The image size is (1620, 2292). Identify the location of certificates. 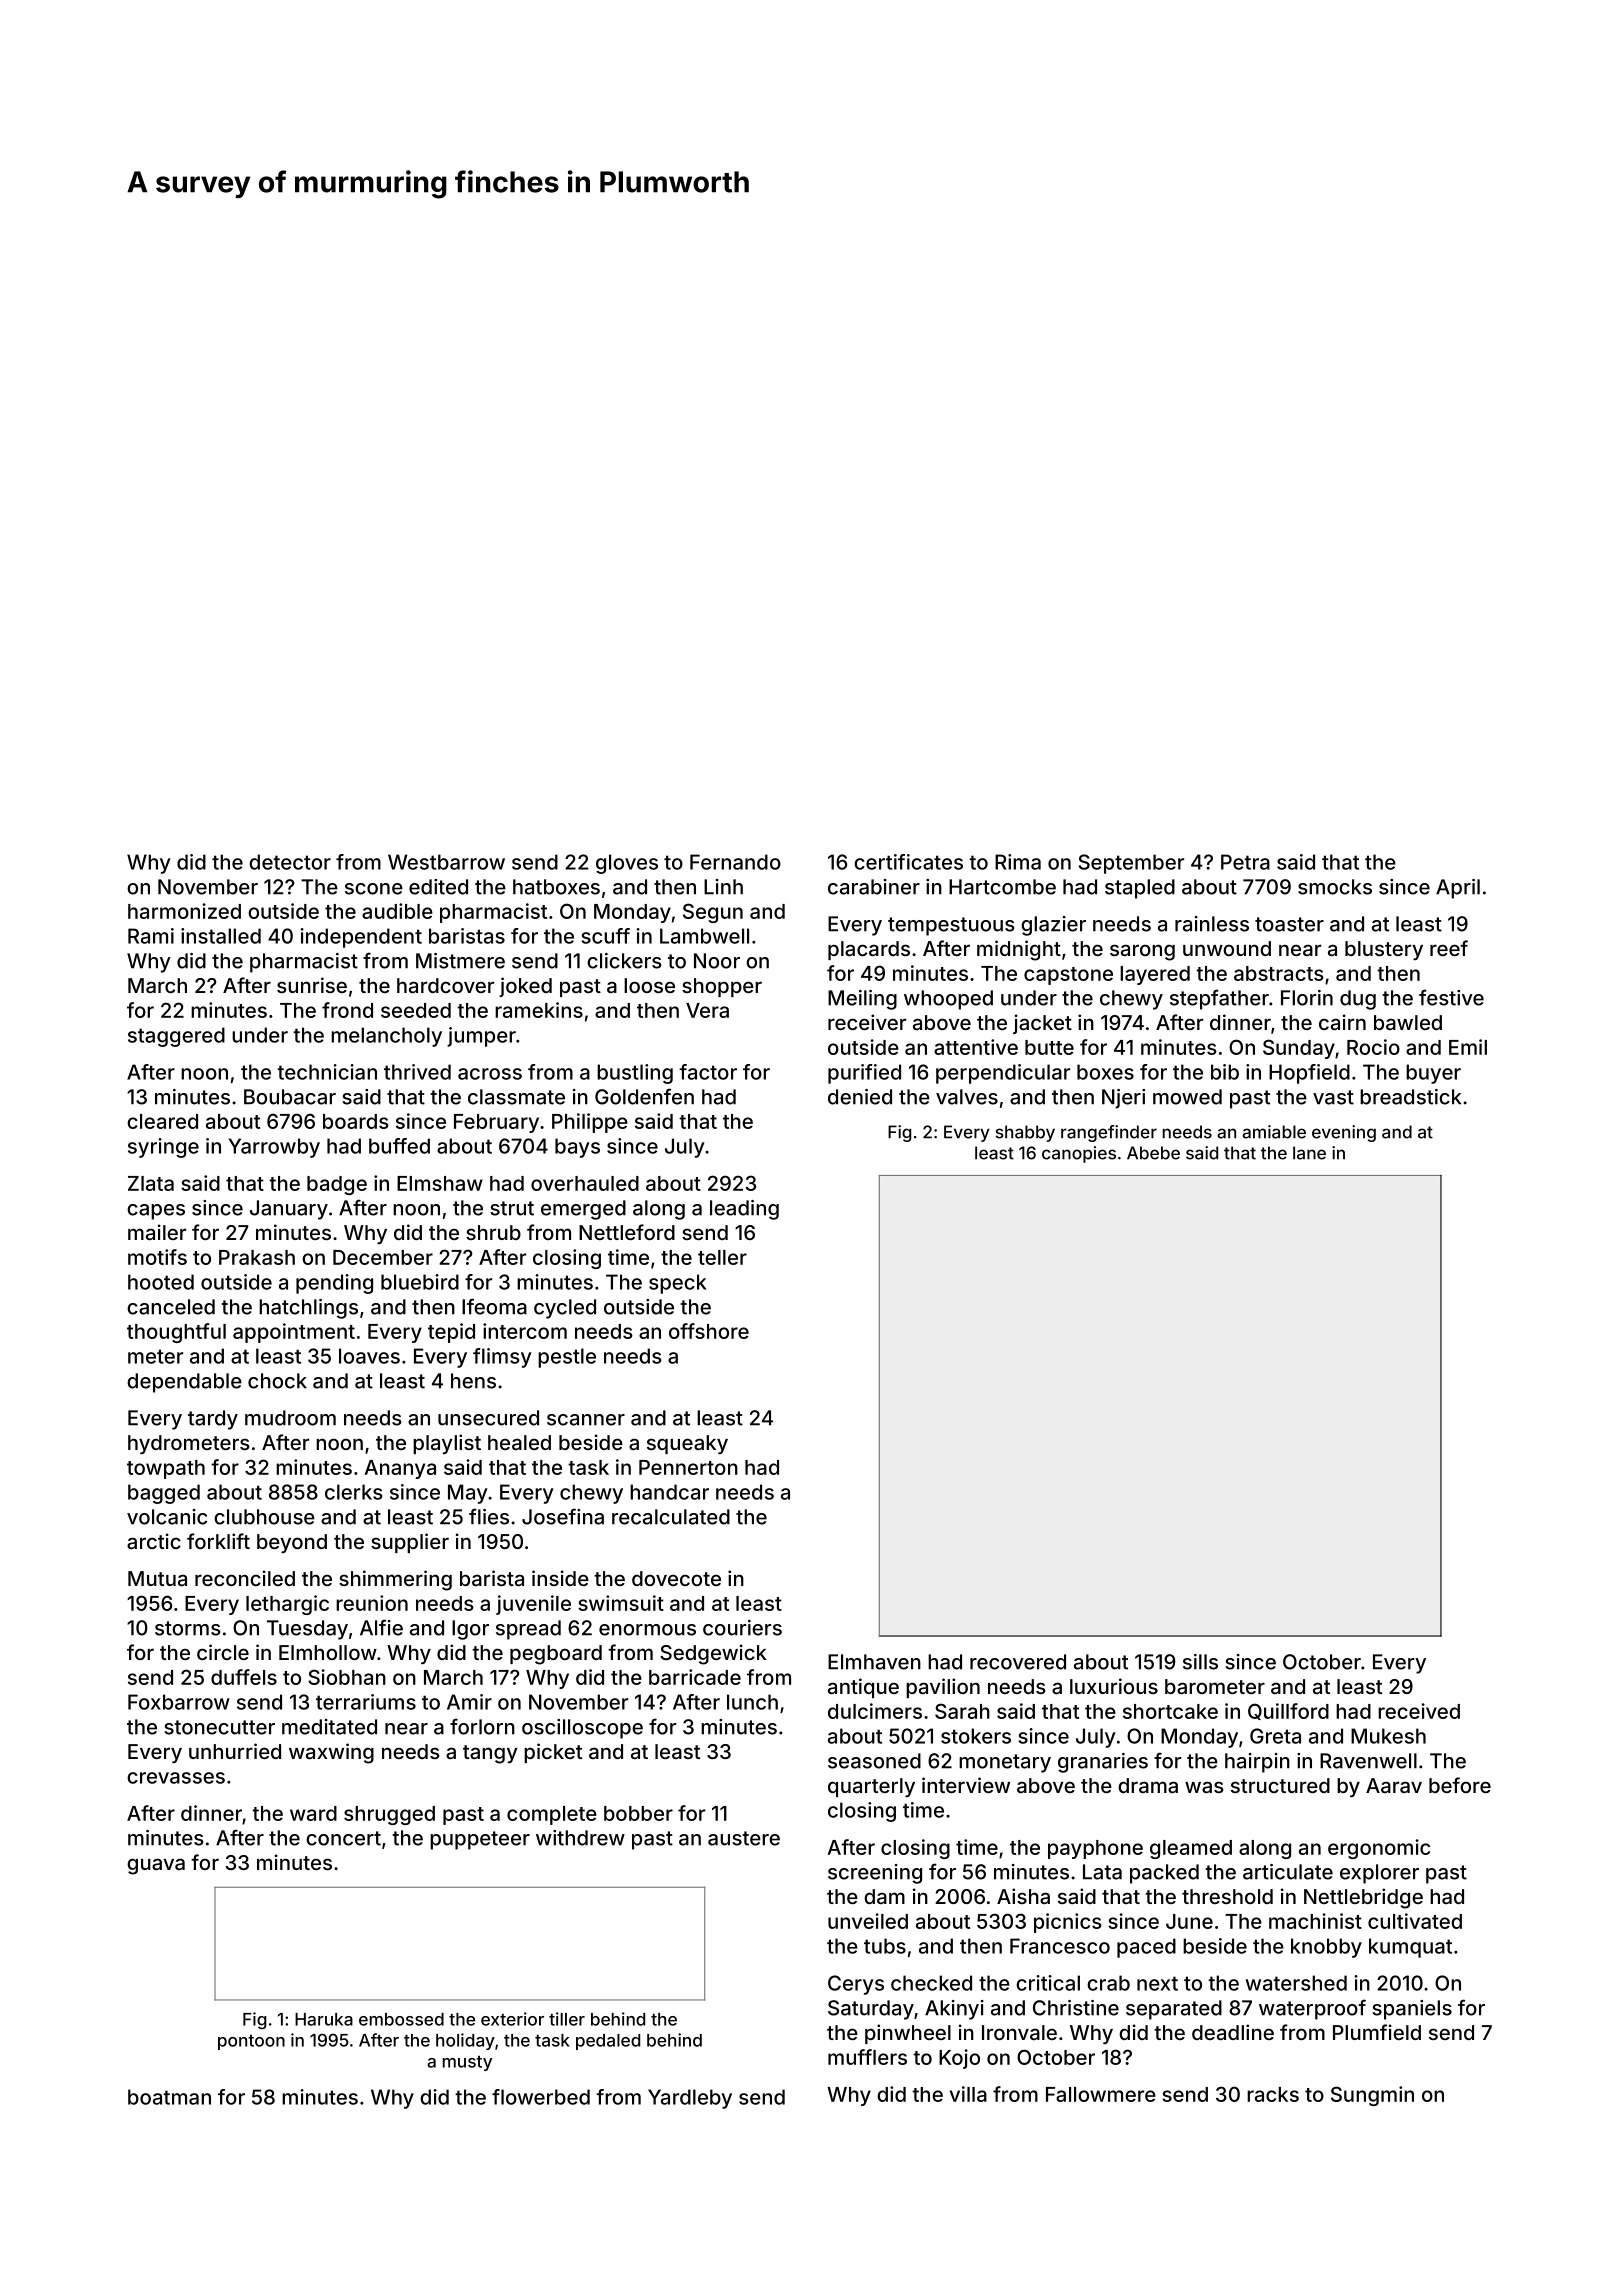
(908, 862).
